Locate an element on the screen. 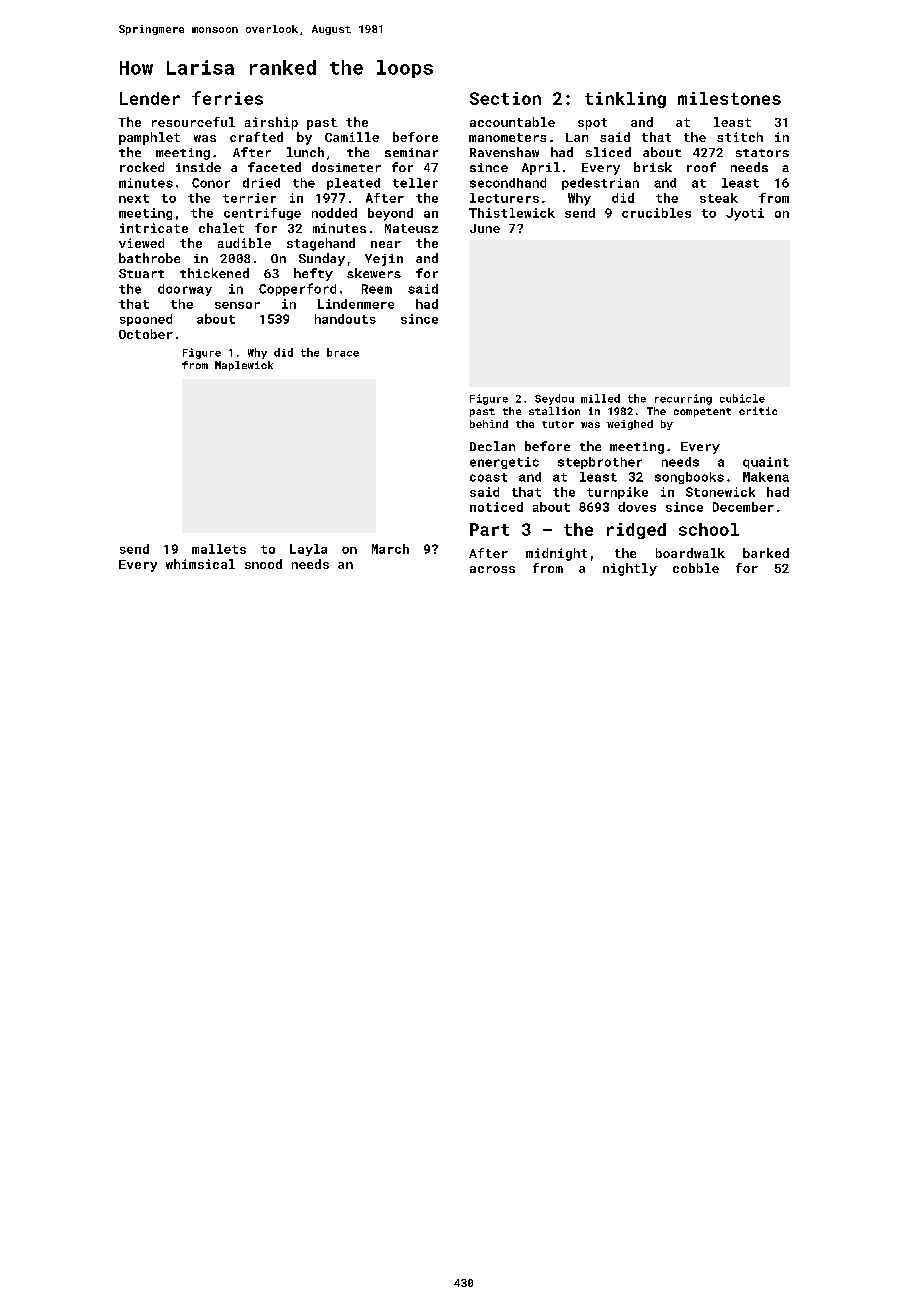  crucibles is located at coordinates (656, 213).
